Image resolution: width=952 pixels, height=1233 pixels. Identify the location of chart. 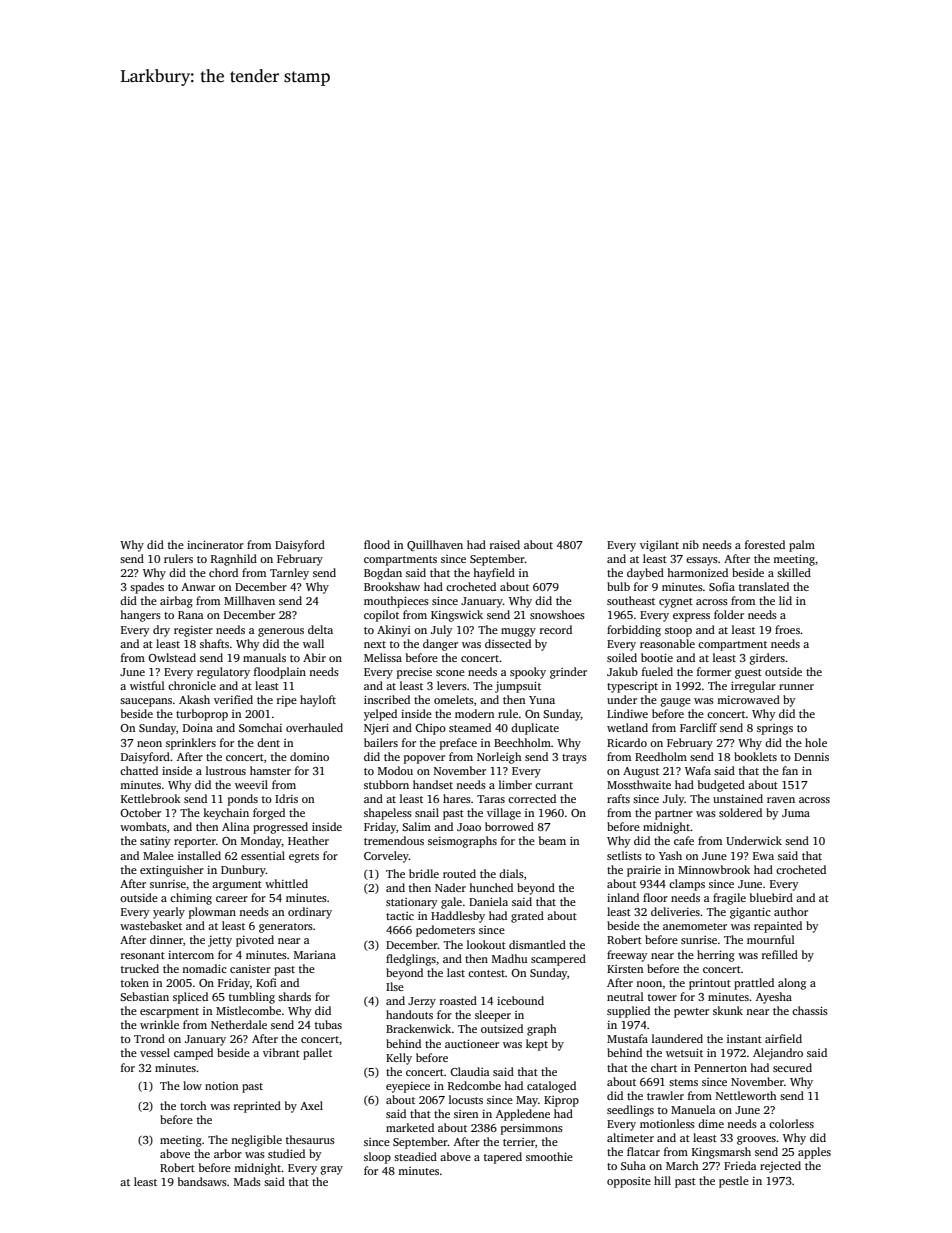
(664, 1067).
